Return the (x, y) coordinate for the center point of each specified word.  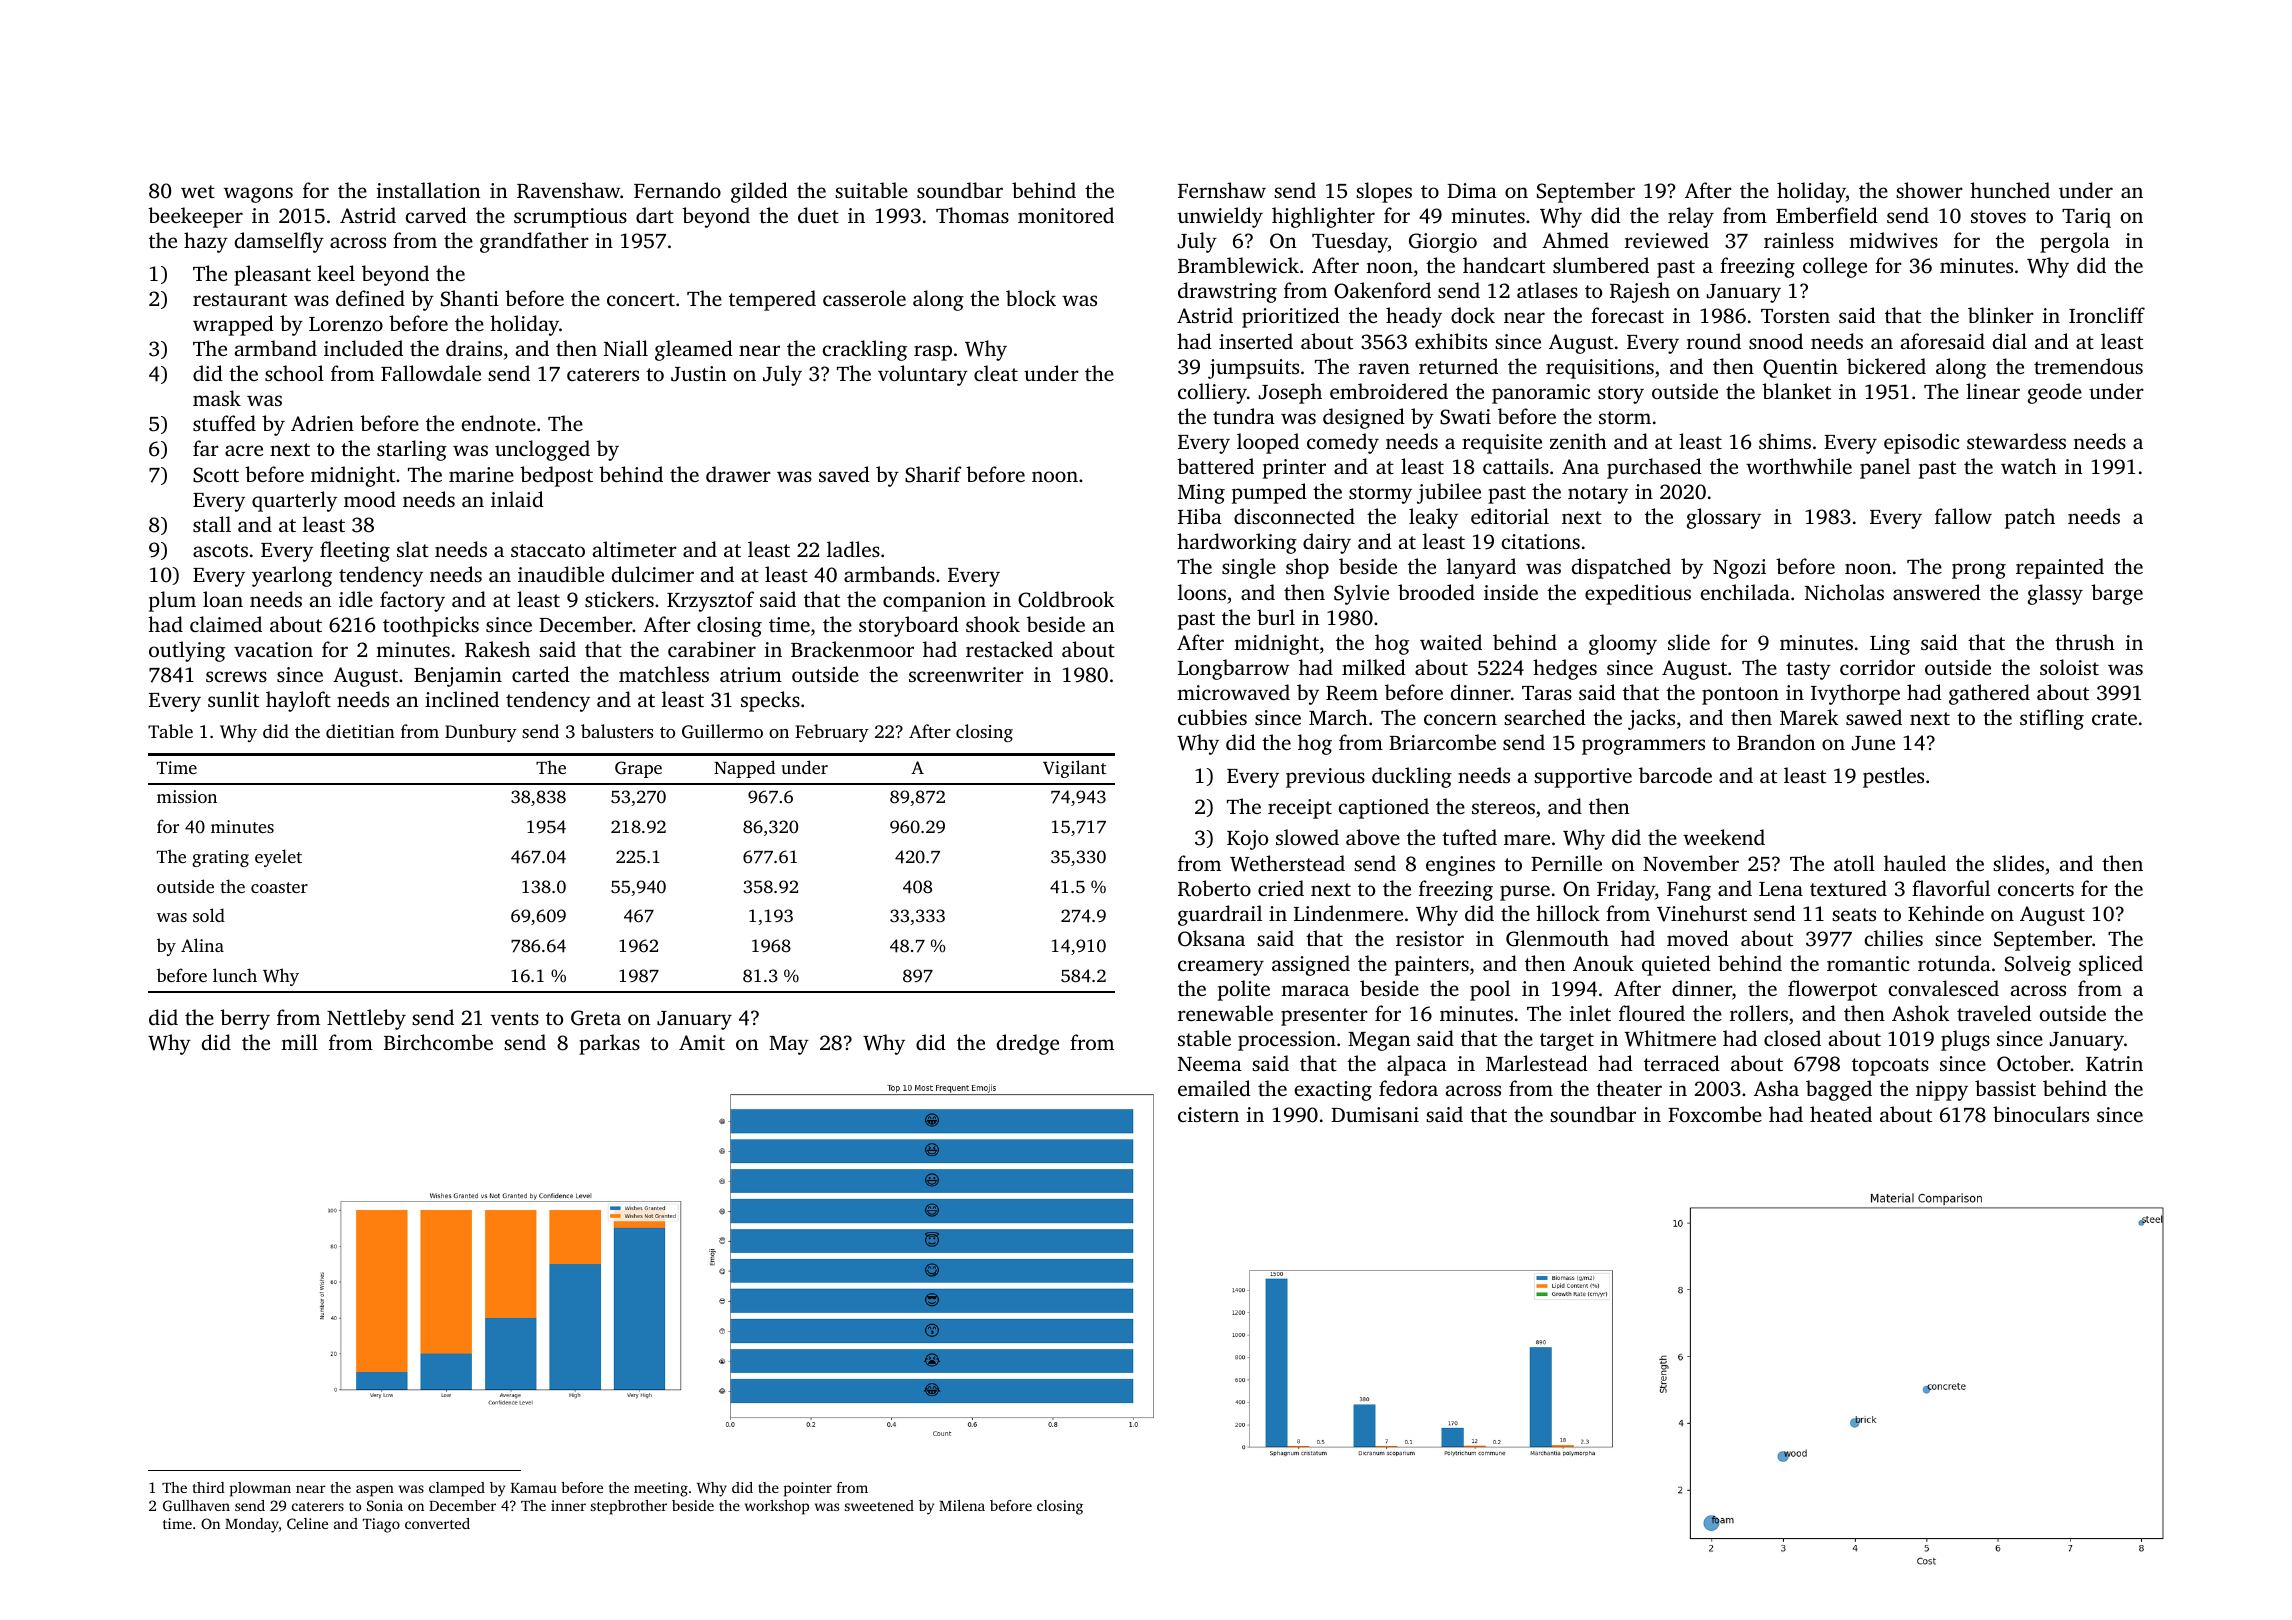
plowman (260, 1489)
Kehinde (1946, 913)
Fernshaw (1222, 190)
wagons (258, 195)
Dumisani (1375, 1114)
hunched (2010, 190)
